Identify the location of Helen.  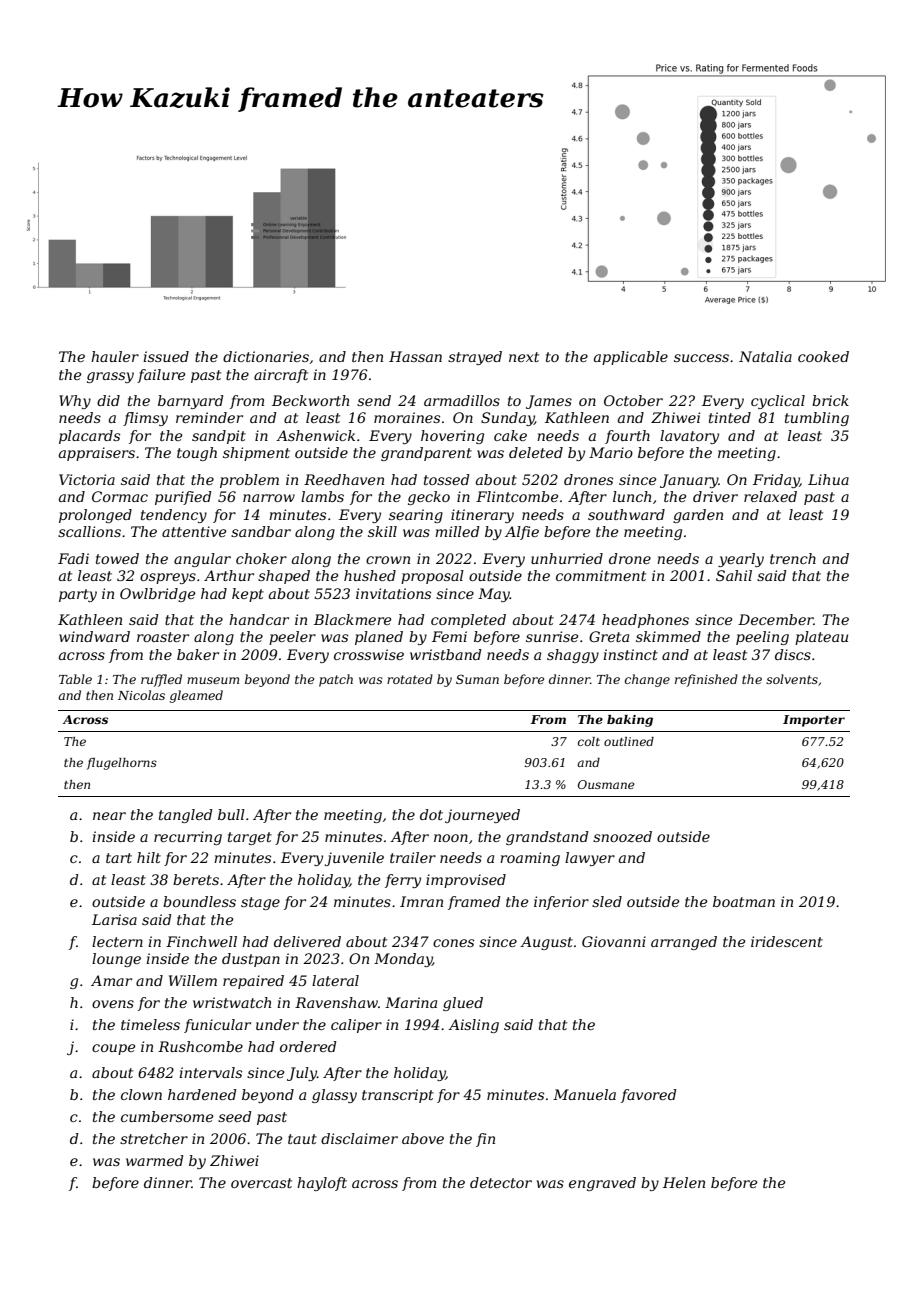
(684, 1182).
